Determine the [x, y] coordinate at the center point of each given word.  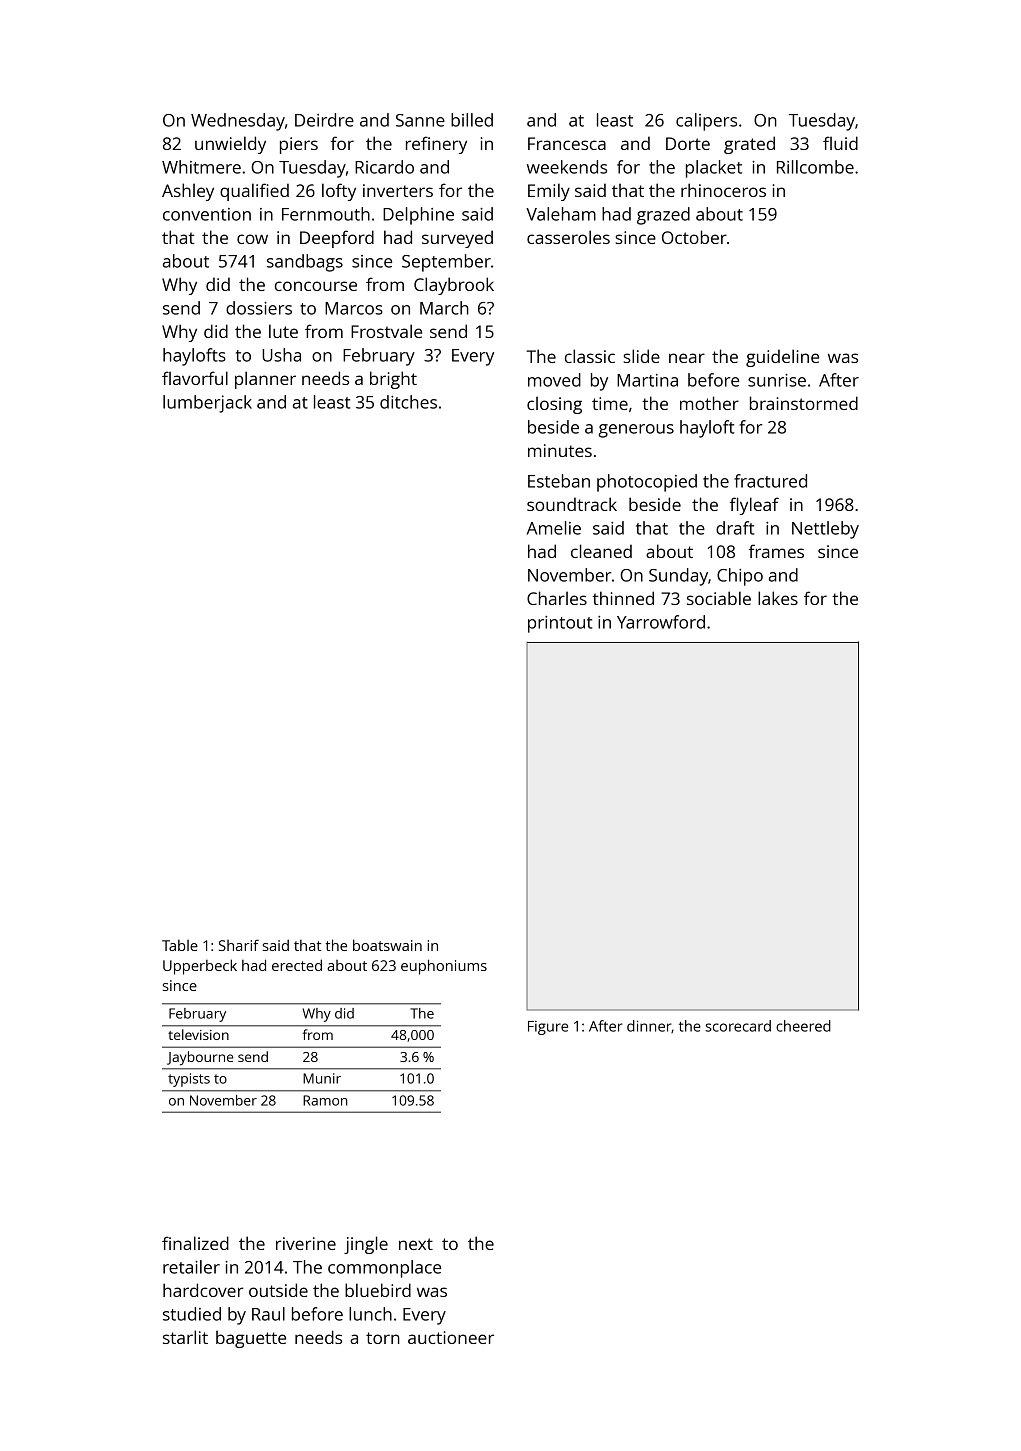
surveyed [457, 239]
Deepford [337, 239]
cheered [803, 1026]
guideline [782, 358]
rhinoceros [723, 190]
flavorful [195, 378]
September [446, 263]
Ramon [325, 1100]
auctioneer [451, 1337]
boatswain [387, 945]
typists [189, 1080]
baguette [251, 1339]
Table [180, 945]
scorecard [738, 1026]
